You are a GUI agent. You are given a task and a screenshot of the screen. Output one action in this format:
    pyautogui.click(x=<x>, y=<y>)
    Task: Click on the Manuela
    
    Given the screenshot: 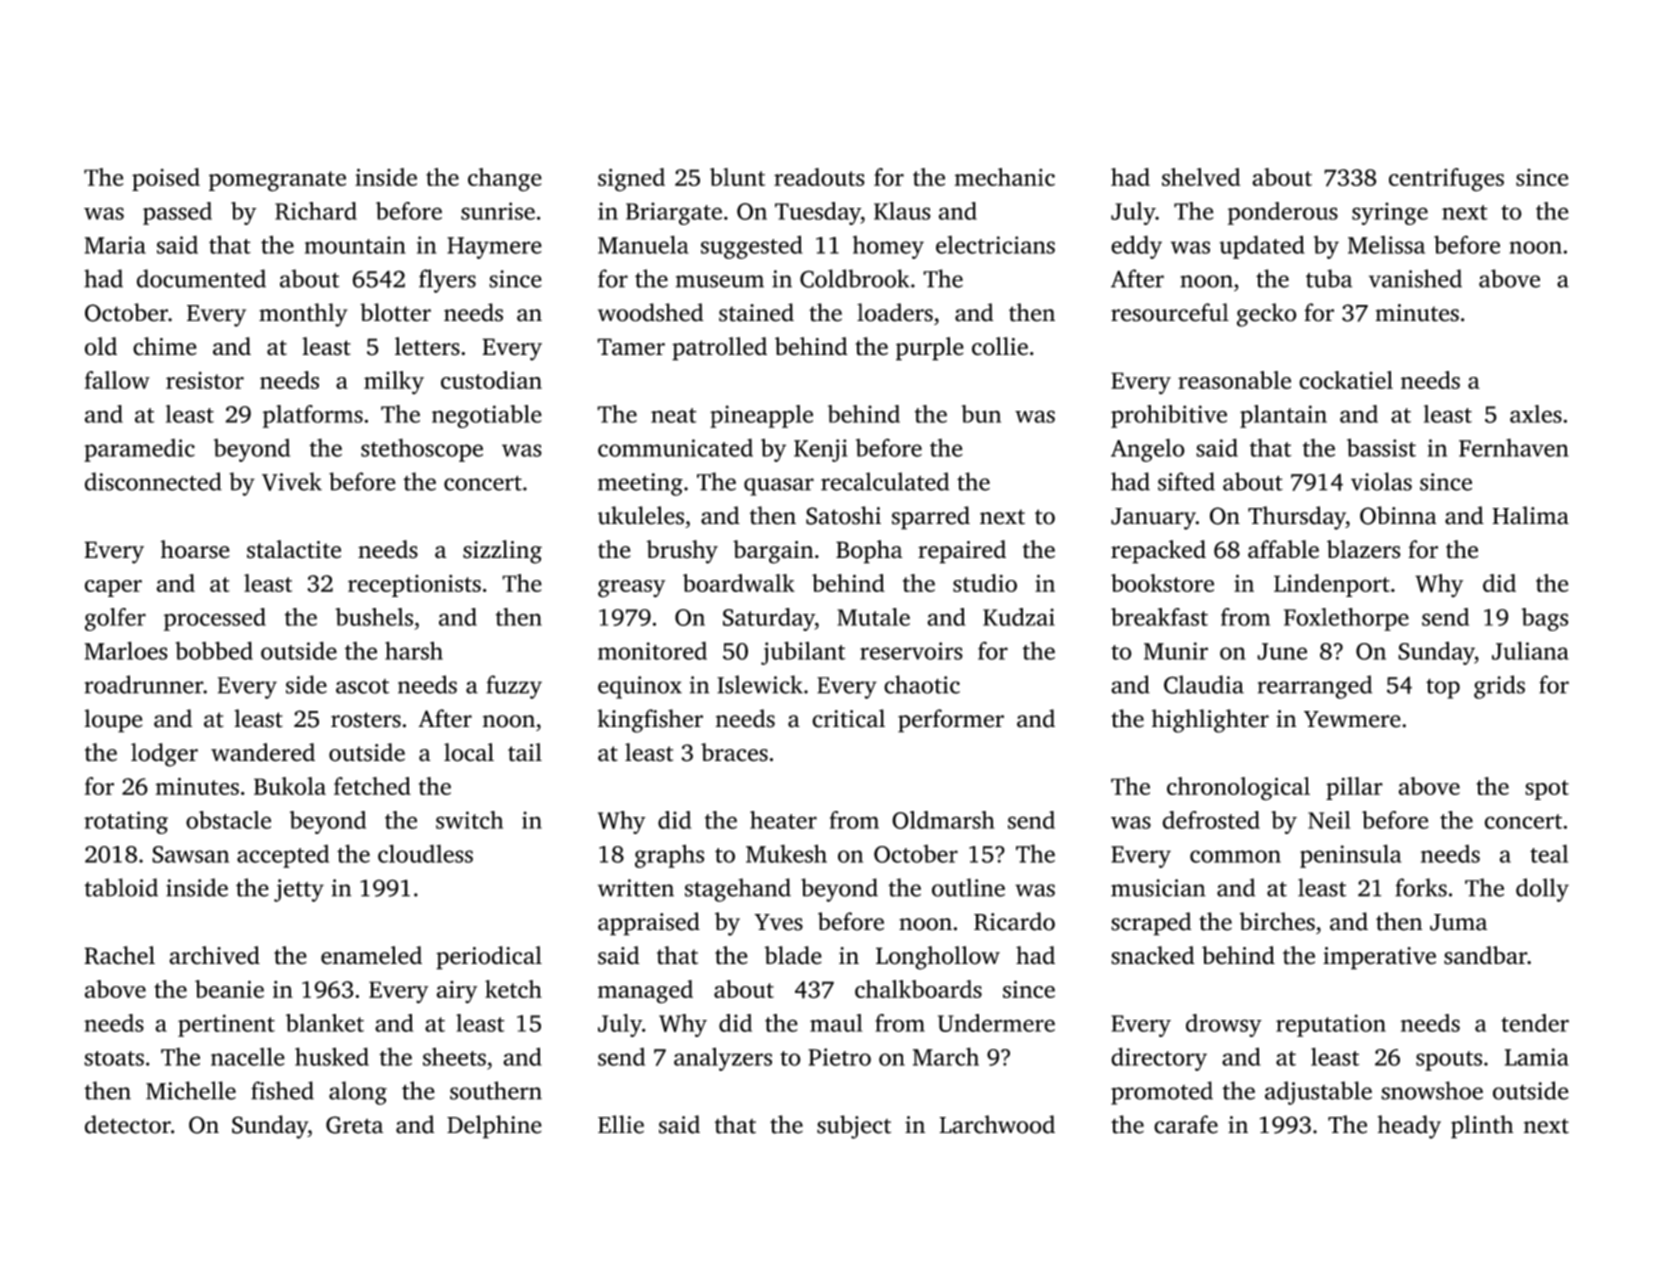 What is the action you would take?
    pyautogui.click(x=643, y=244)
